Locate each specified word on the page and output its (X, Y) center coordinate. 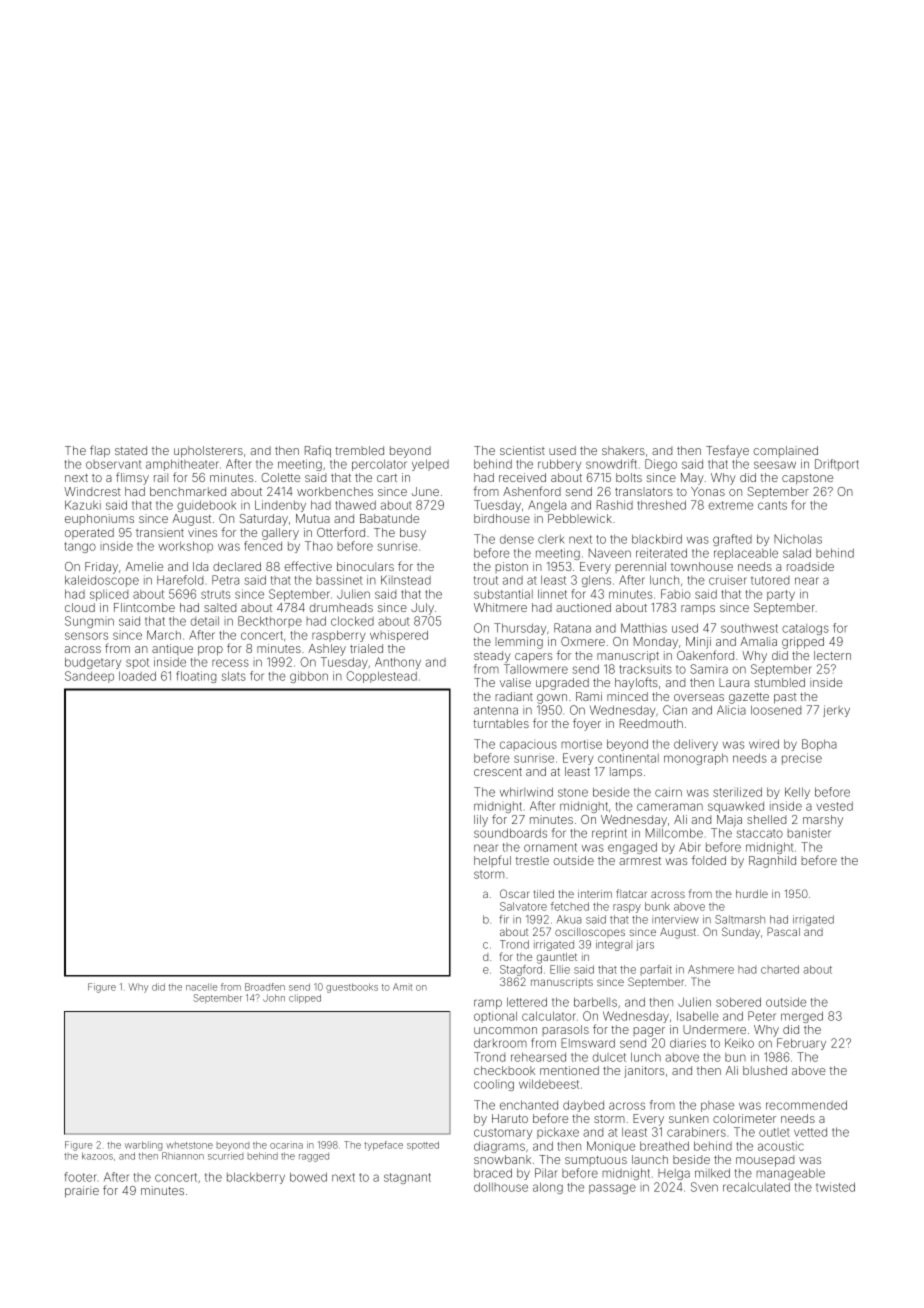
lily (481, 821)
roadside (810, 566)
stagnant (407, 1178)
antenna (496, 710)
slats (234, 676)
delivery (696, 745)
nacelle (202, 987)
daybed (583, 1106)
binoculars (365, 566)
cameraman (670, 807)
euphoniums (99, 519)
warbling (143, 1146)
